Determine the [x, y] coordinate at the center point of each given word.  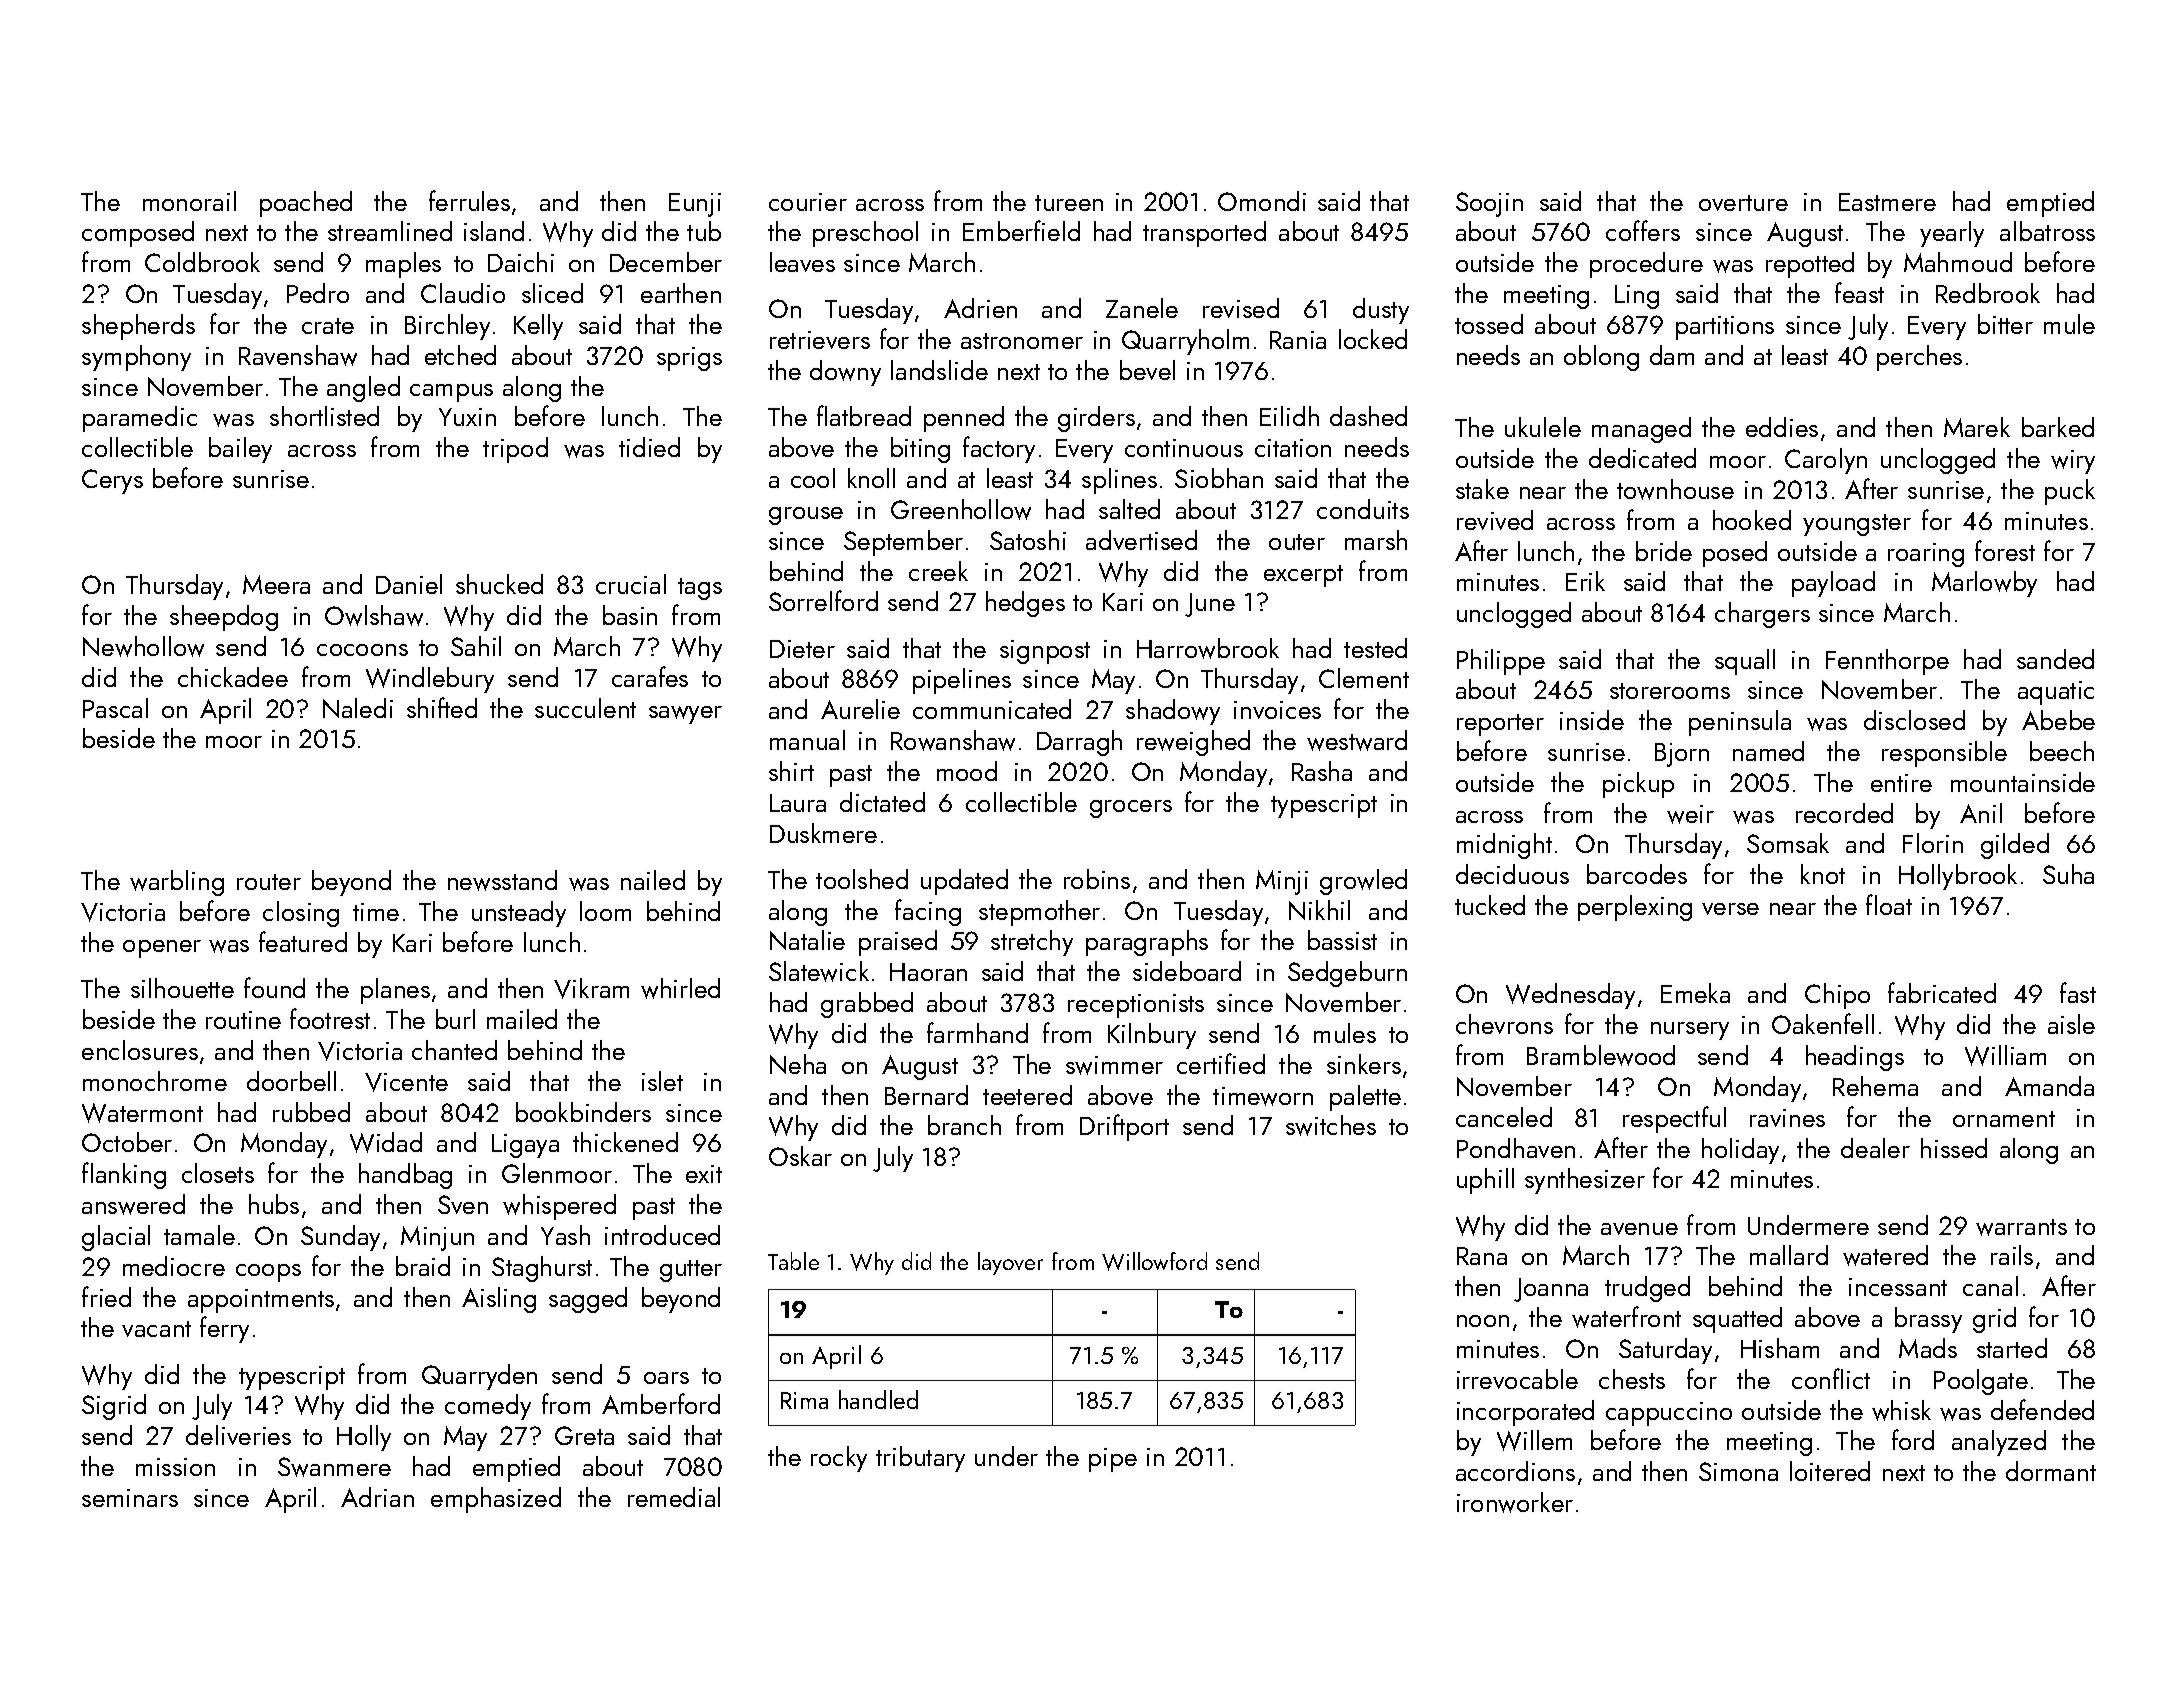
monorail [189, 201]
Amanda [2049, 1086]
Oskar [800, 1156]
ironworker [1515, 1502]
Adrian [377, 1497]
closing [301, 914]
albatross [2047, 231]
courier [808, 202]
